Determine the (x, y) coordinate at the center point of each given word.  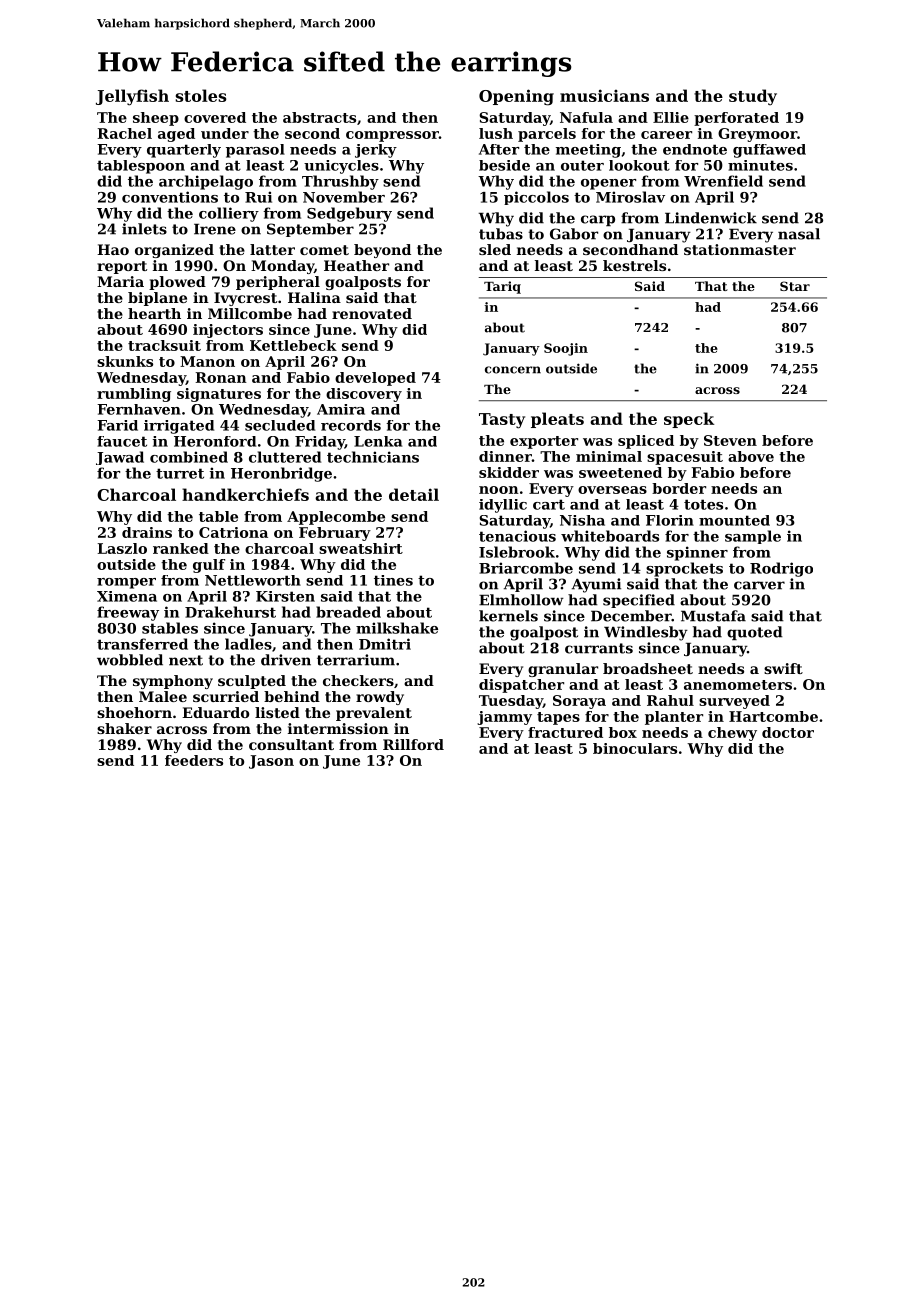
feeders (194, 760)
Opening (516, 97)
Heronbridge (281, 474)
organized (174, 251)
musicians (604, 95)
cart (549, 504)
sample (753, 537)
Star (795, 286)
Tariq (502, 287)
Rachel (125, 133)
